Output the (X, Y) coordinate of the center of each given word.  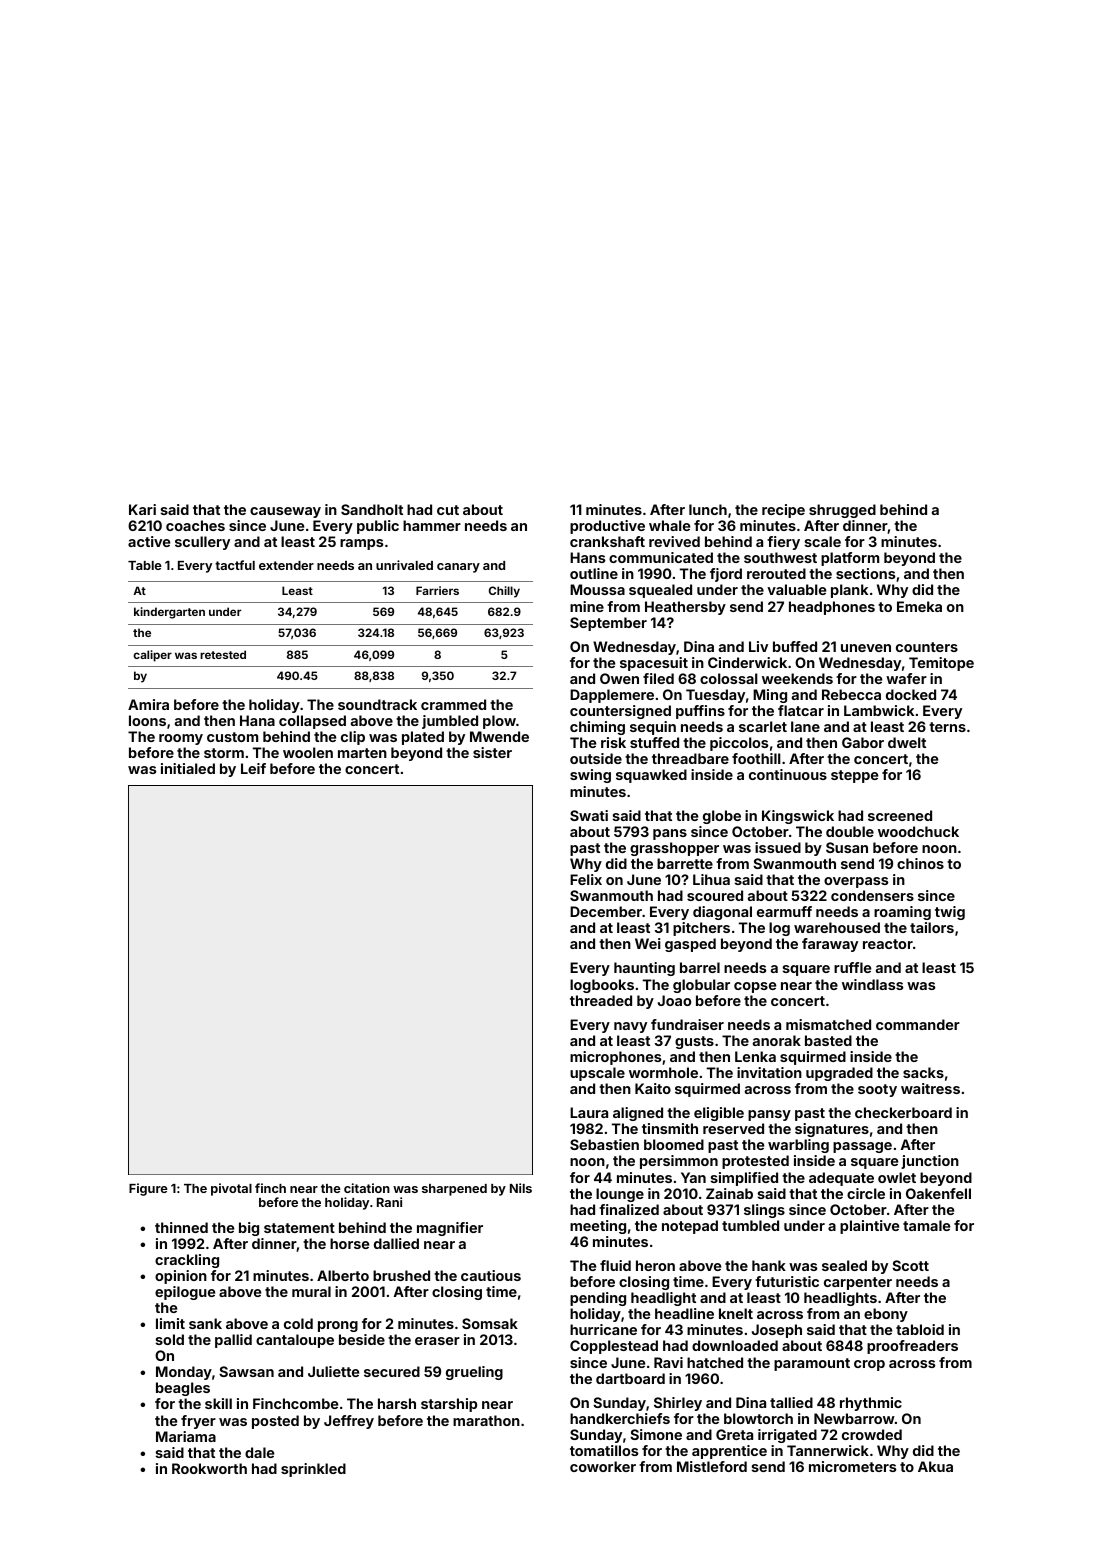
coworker (603, 1466)
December (606, 911)
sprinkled (313, 1470)
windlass (872, 984)
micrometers (852, 1466)
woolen (308, 752)
